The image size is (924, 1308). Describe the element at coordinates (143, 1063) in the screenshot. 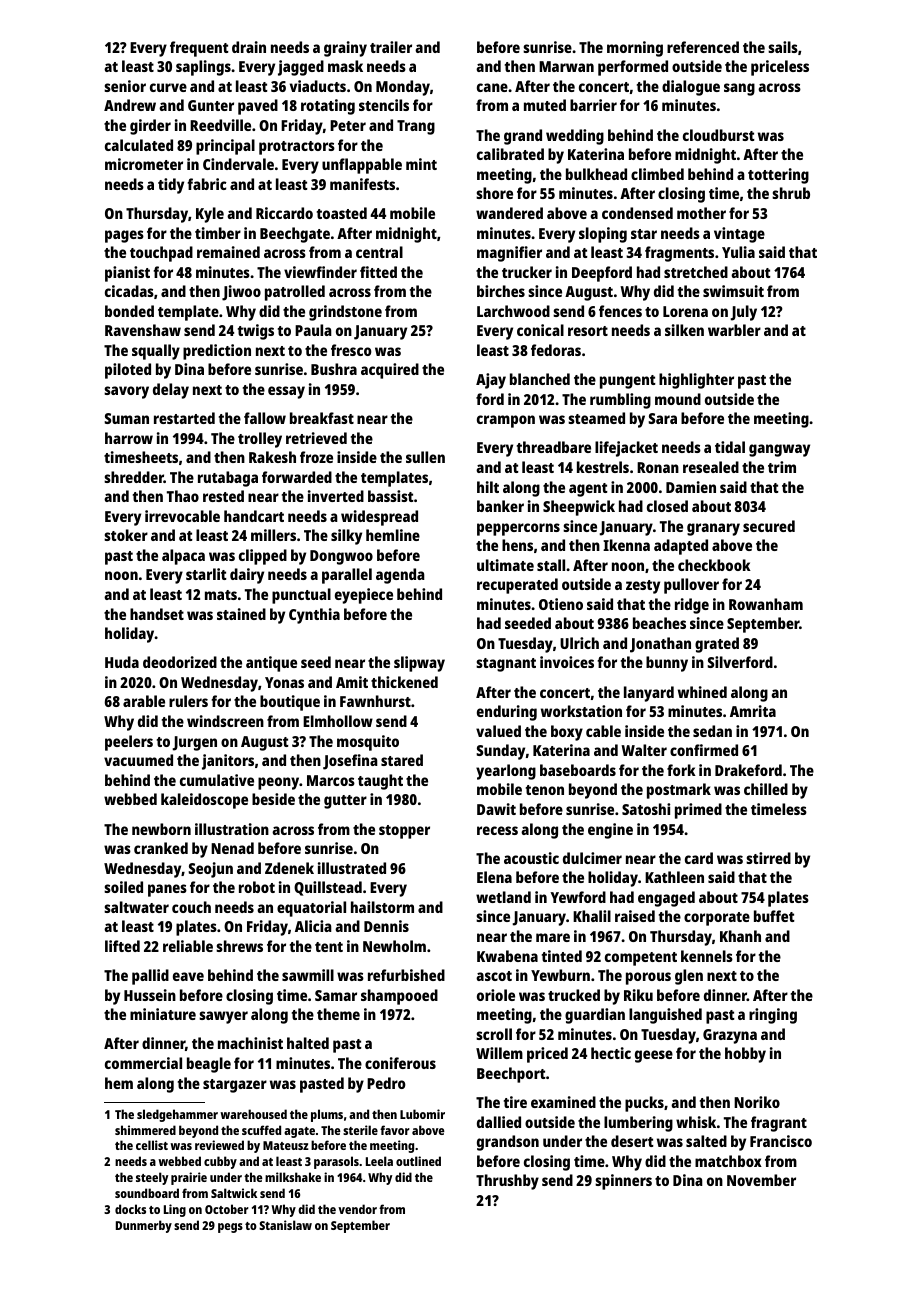

I see `commercial` at that location.
